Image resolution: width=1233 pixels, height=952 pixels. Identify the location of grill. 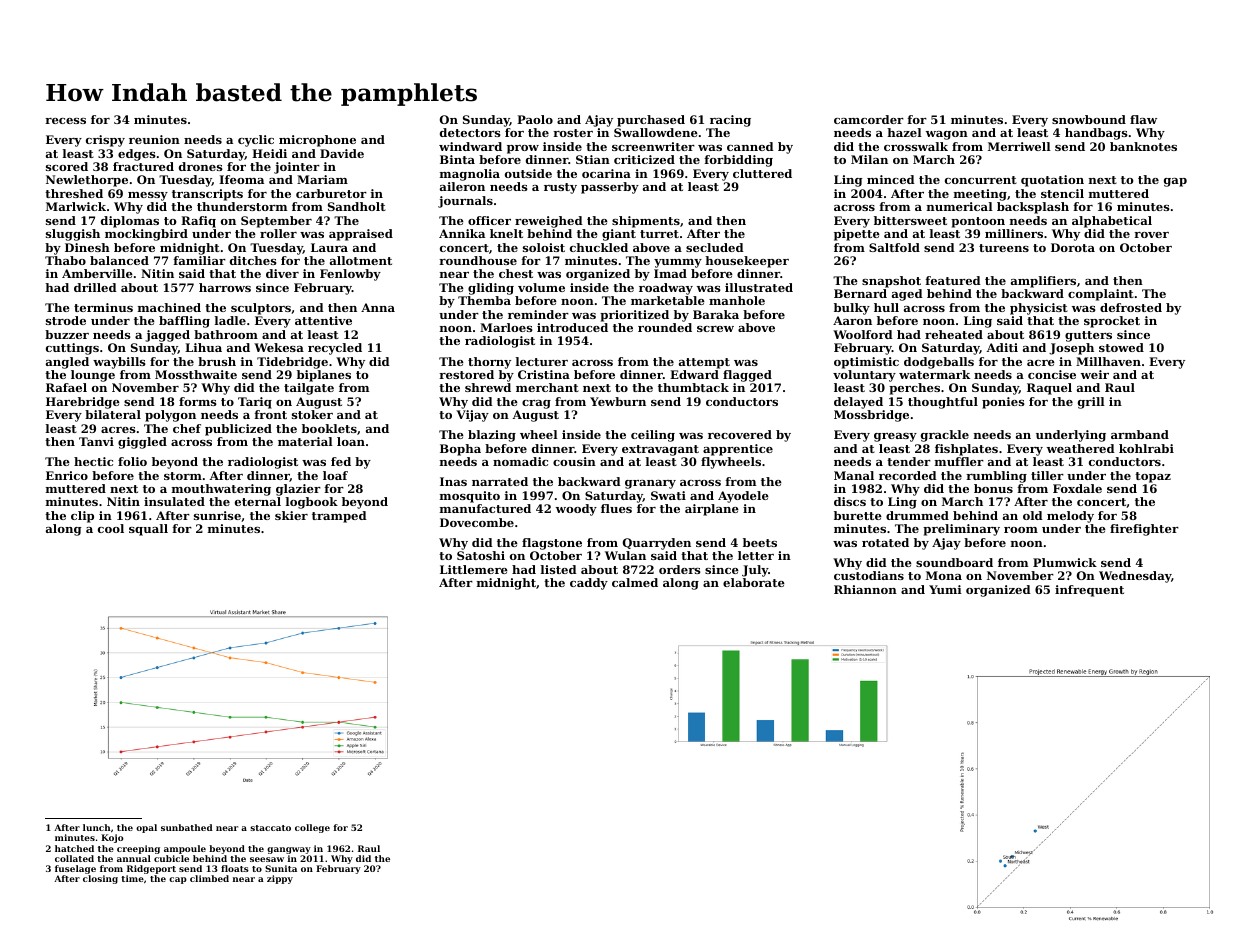
(1091, 403).
